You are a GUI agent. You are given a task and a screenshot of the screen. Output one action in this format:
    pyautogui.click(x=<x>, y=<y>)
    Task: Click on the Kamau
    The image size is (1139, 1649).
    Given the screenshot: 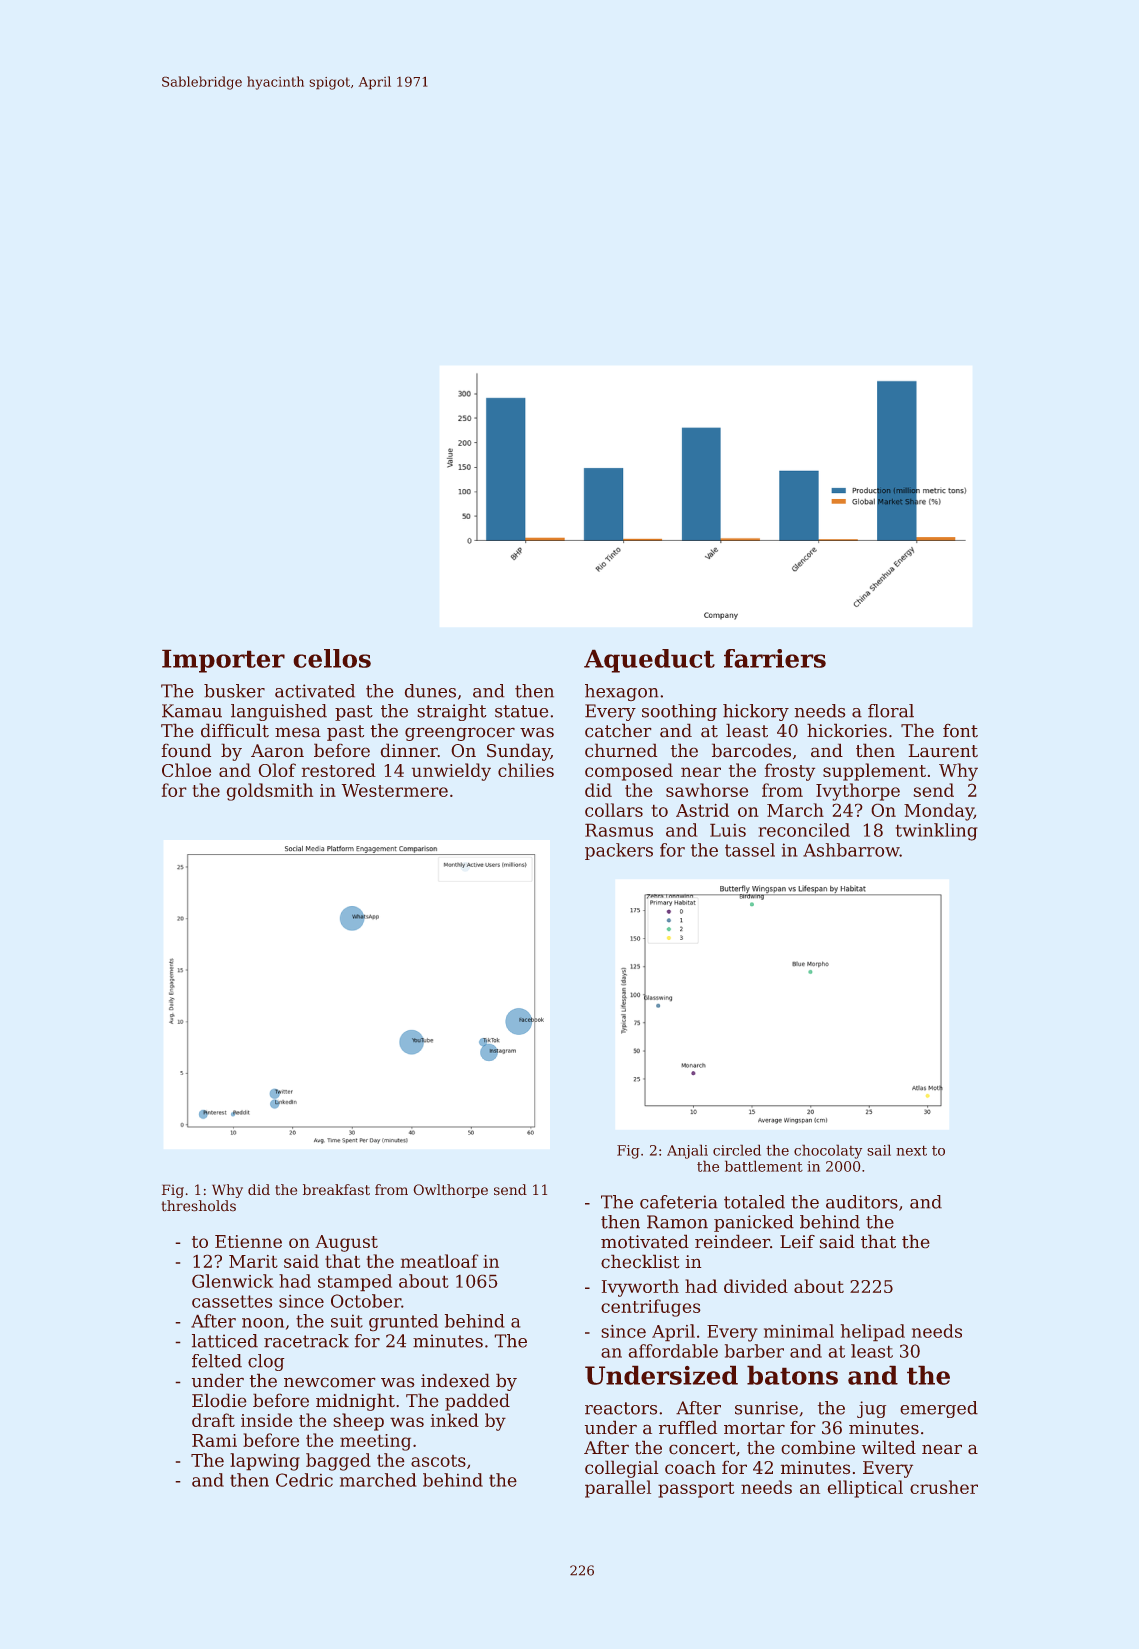 What is the action you would take?
    pyautogui.click(x=192, y=711)
